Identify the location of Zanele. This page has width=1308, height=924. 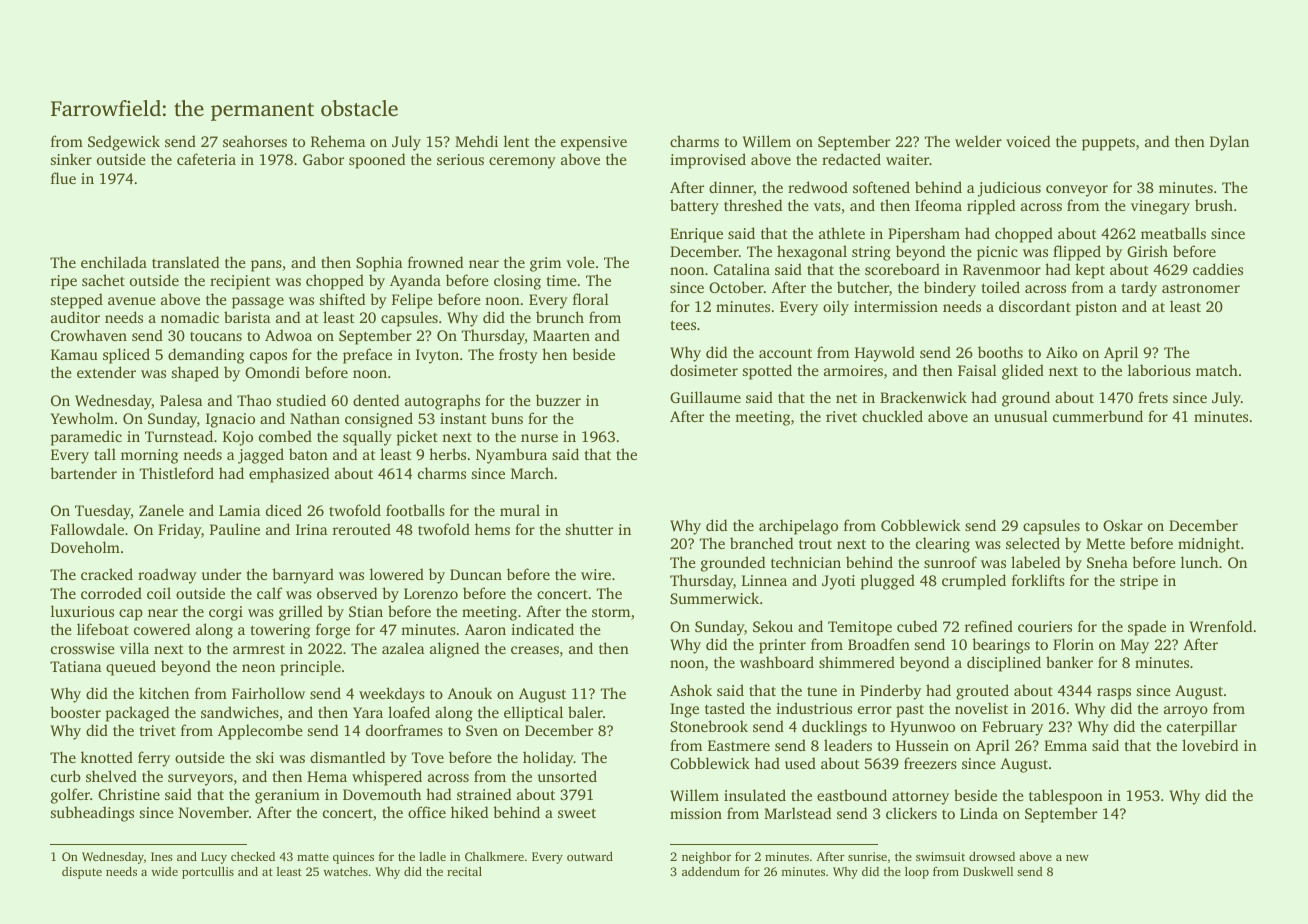
(161, 510).
